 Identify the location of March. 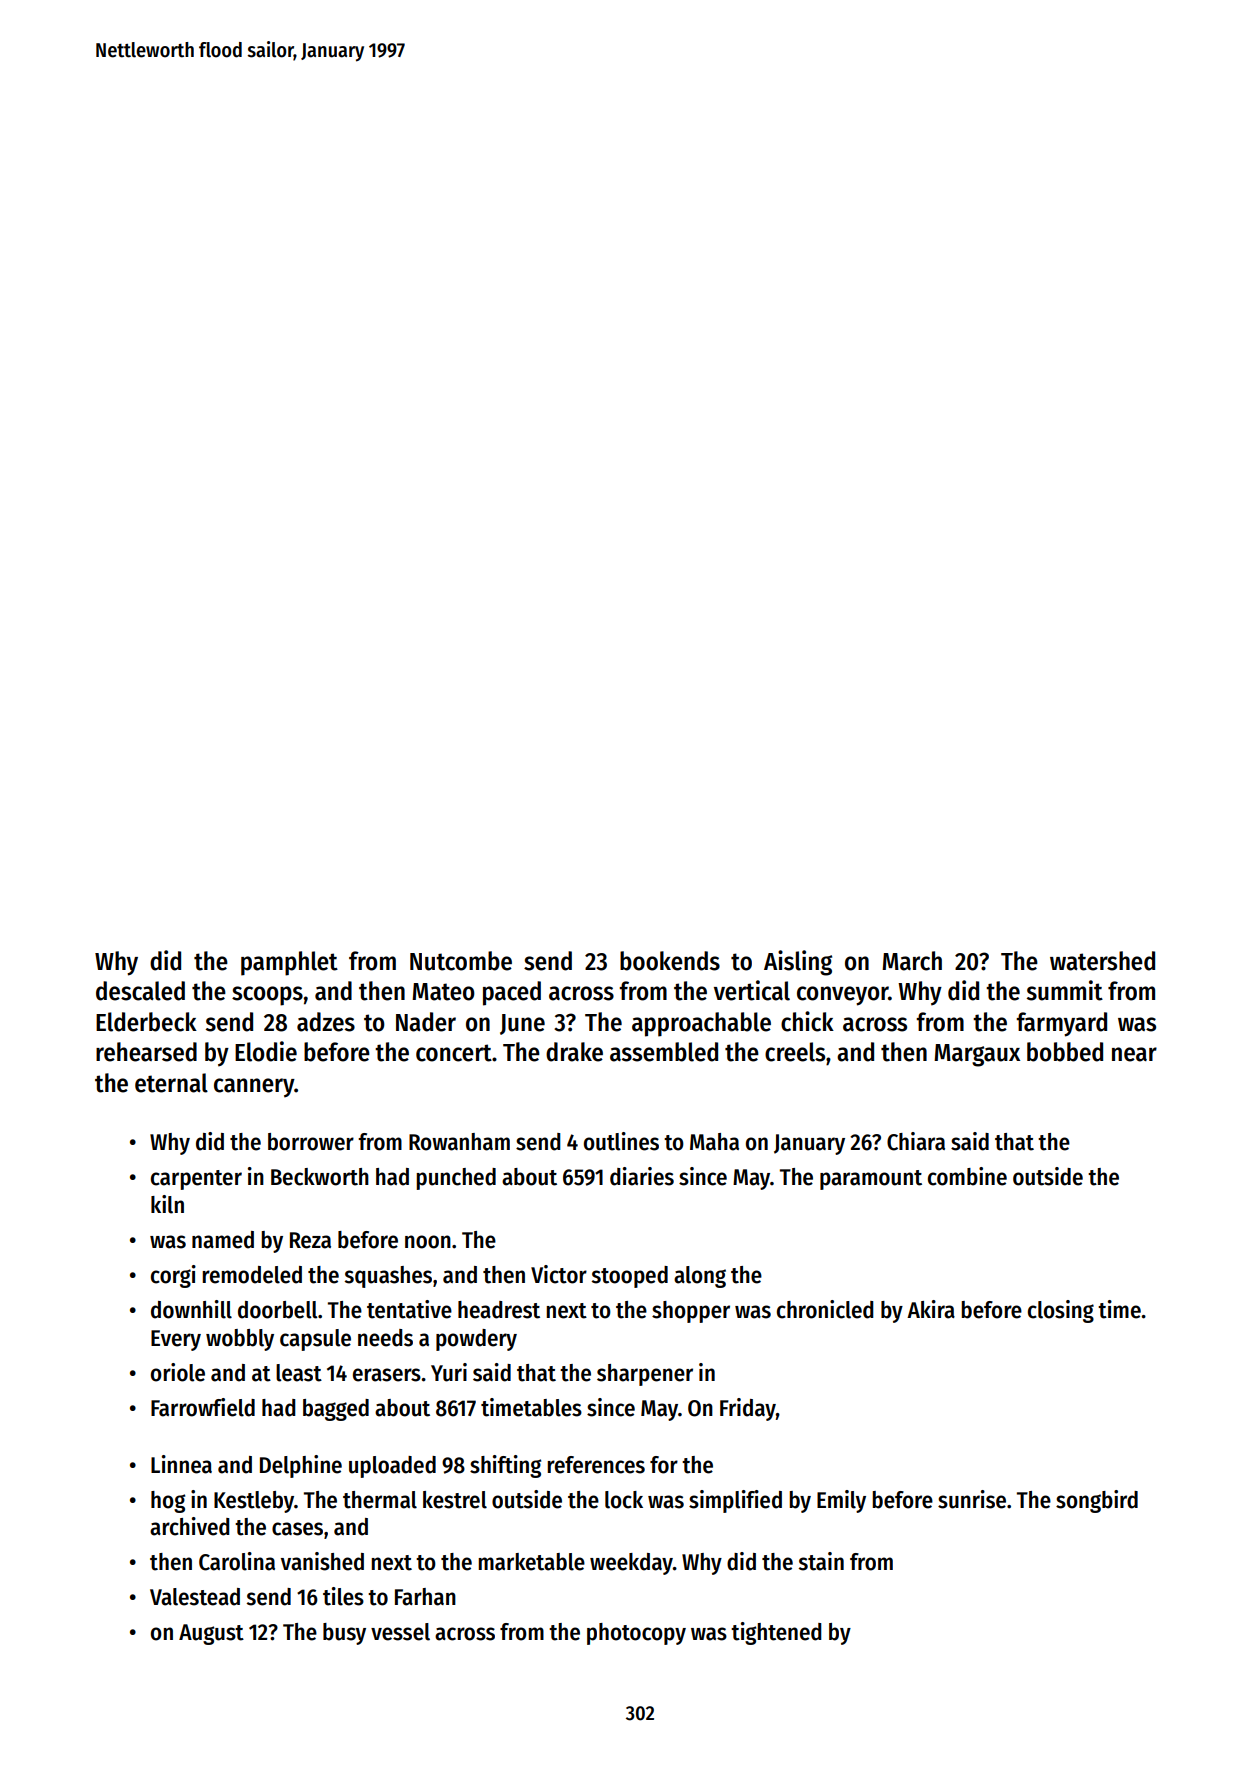
(912, 961).
